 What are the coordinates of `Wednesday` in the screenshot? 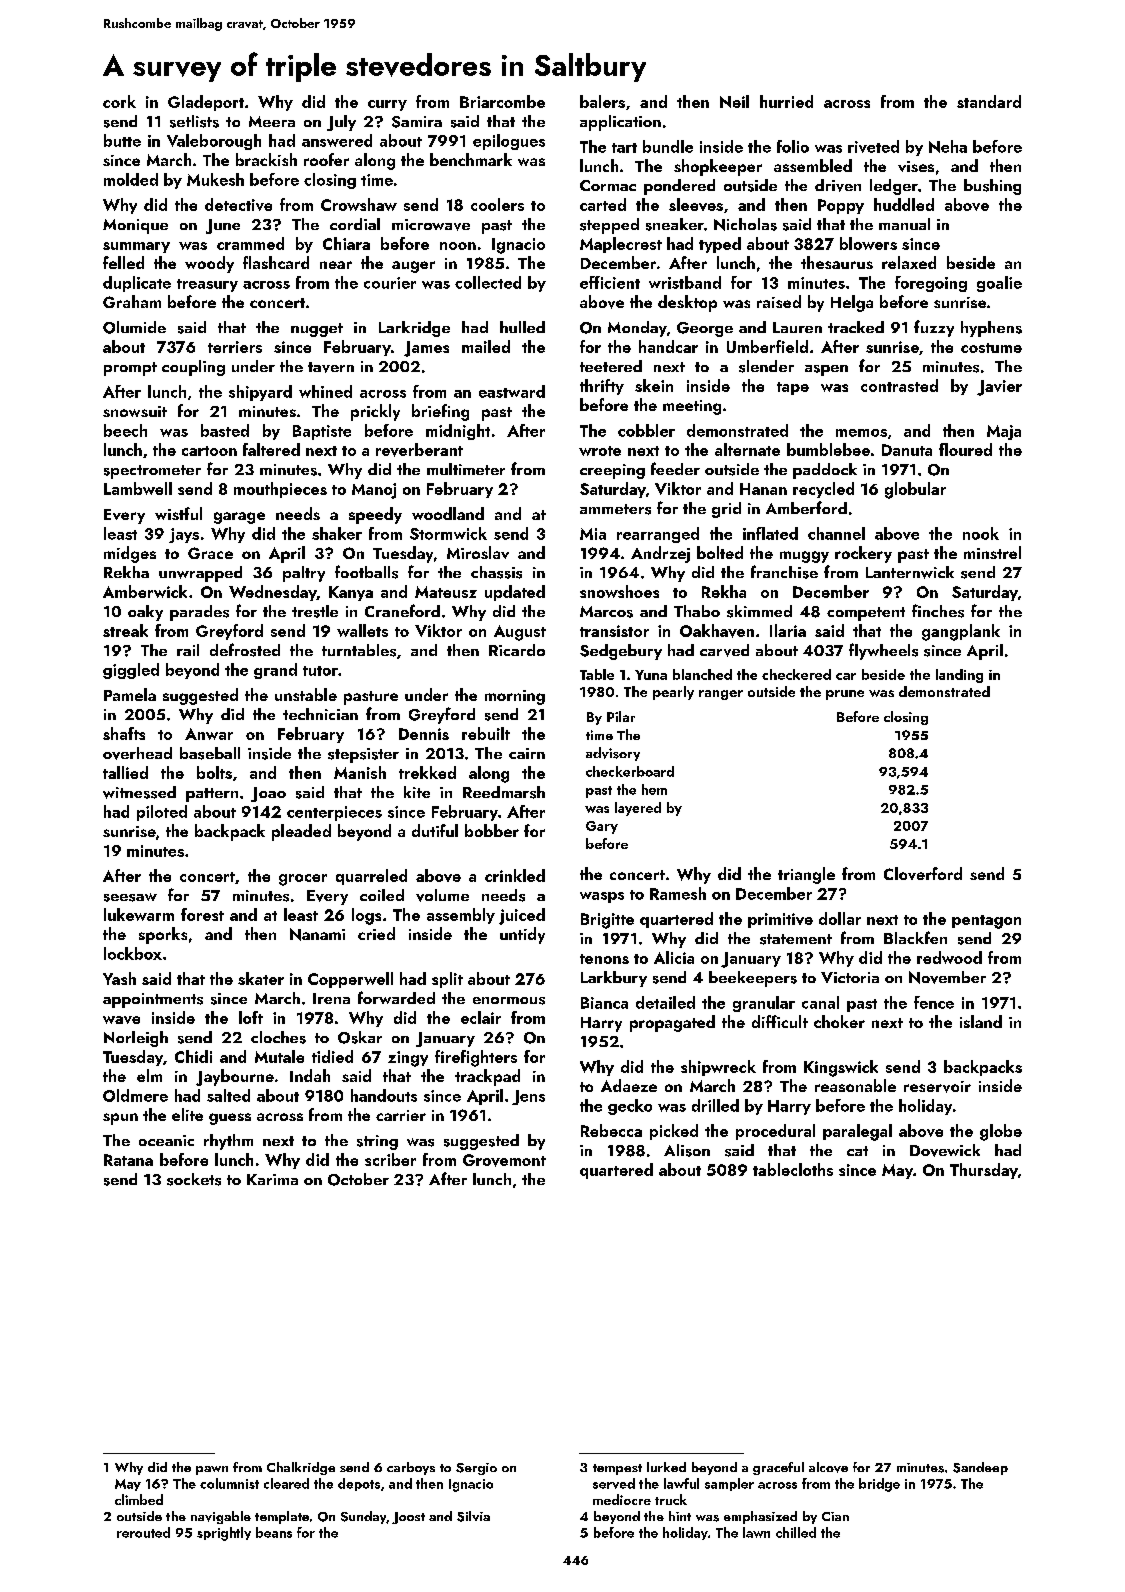 It's located at (273, 593).
